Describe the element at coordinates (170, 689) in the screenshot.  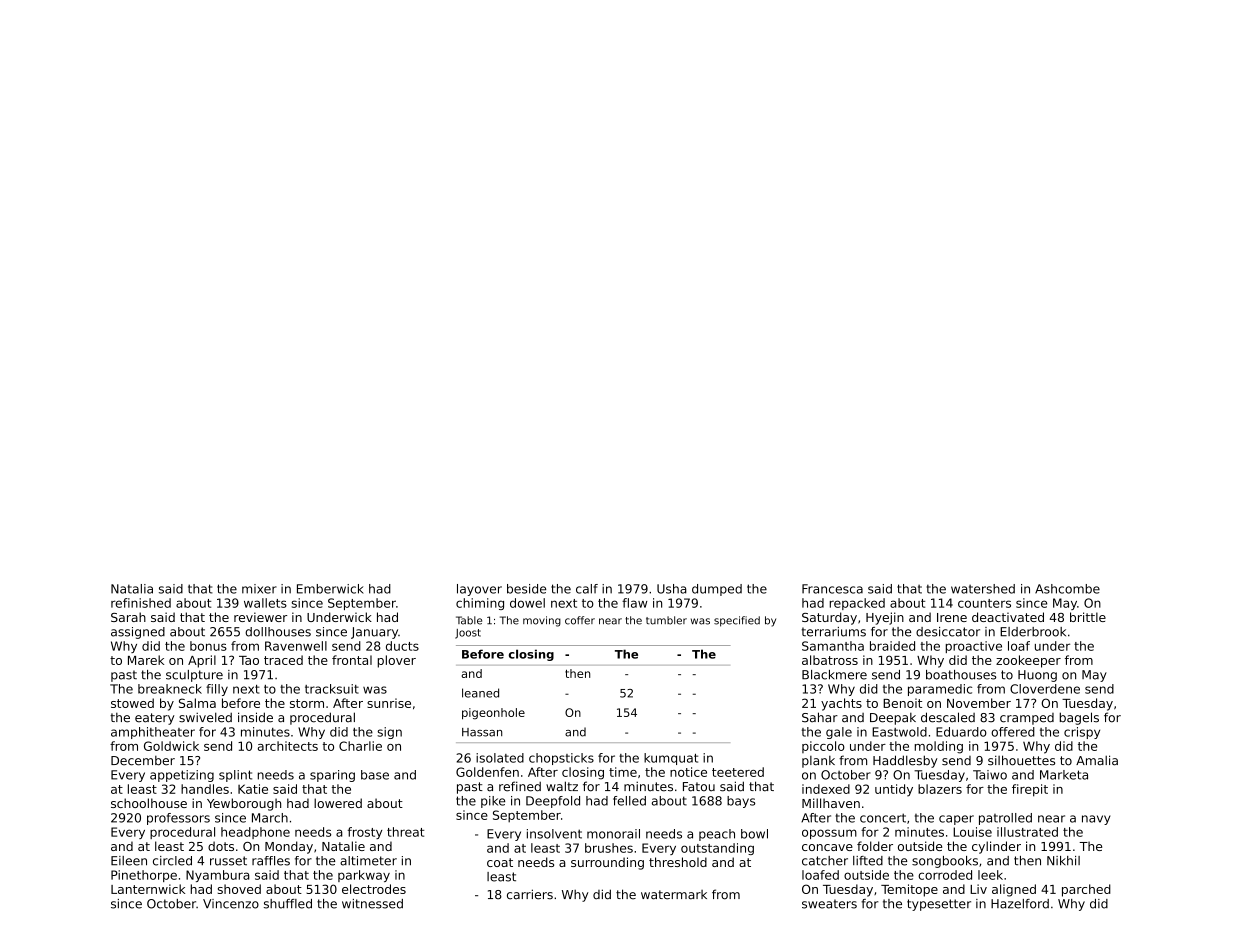
I see `breakneck` at that location.
